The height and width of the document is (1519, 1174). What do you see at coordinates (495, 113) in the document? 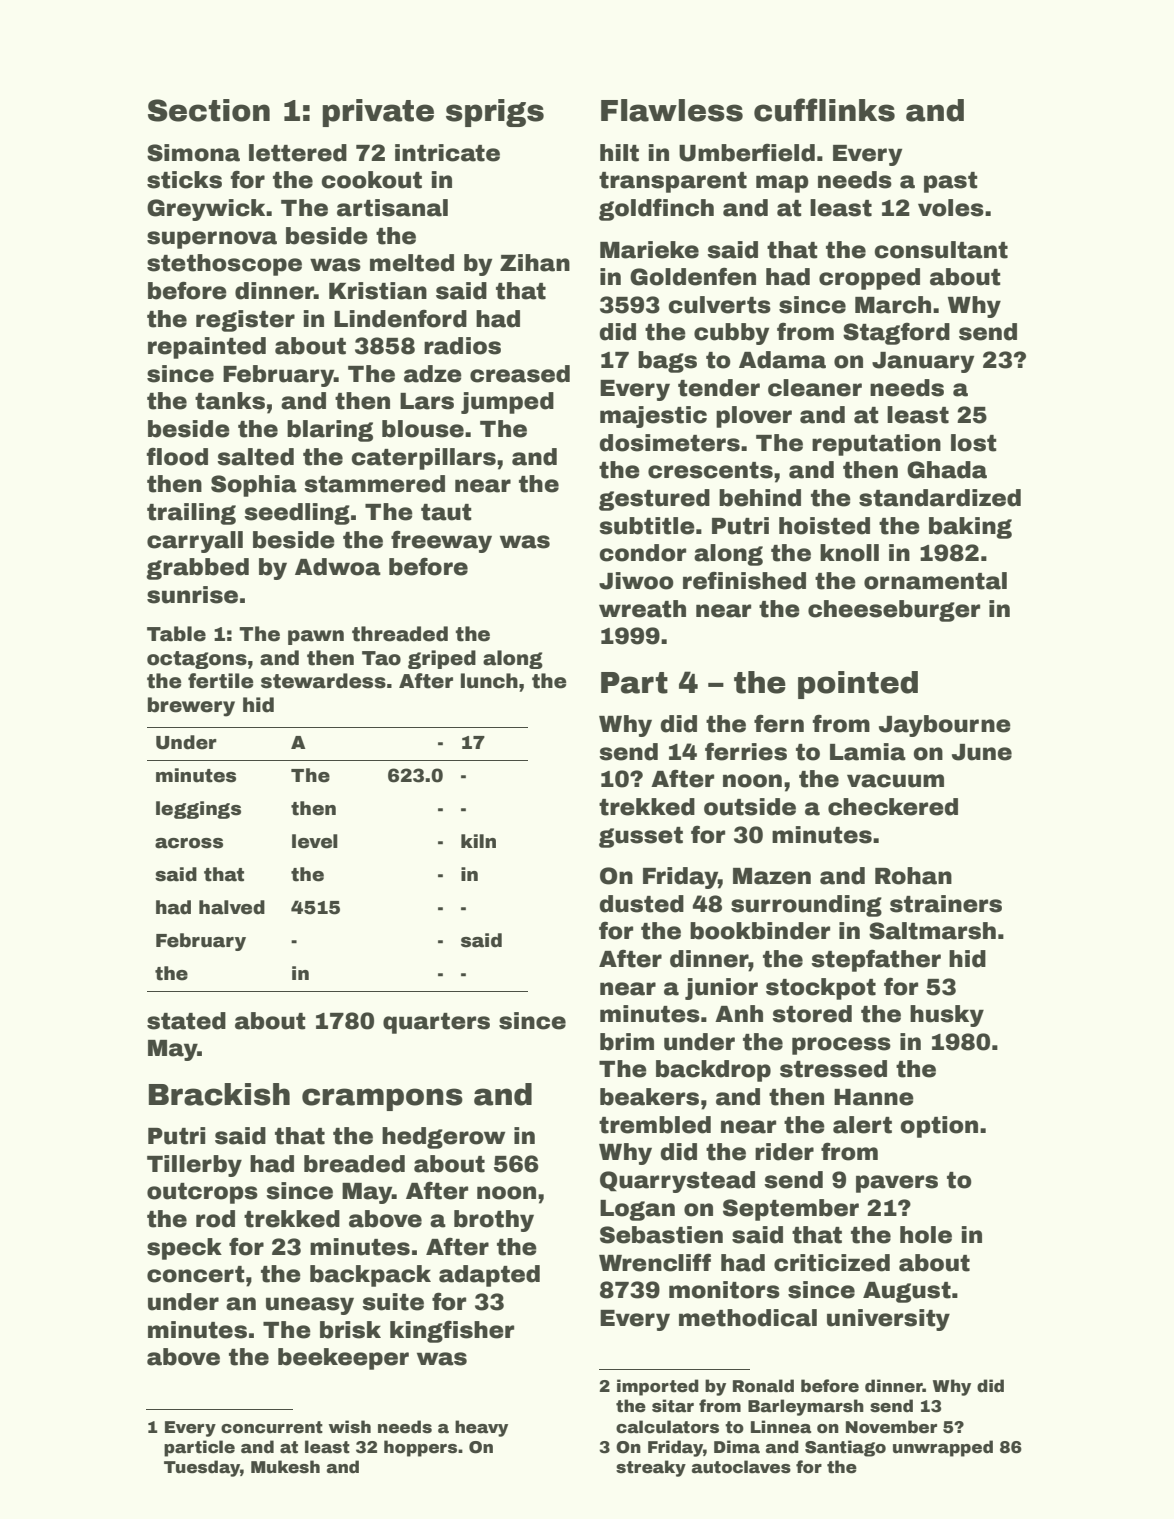
I see `sprigs` at bounding box center [495, 113].
